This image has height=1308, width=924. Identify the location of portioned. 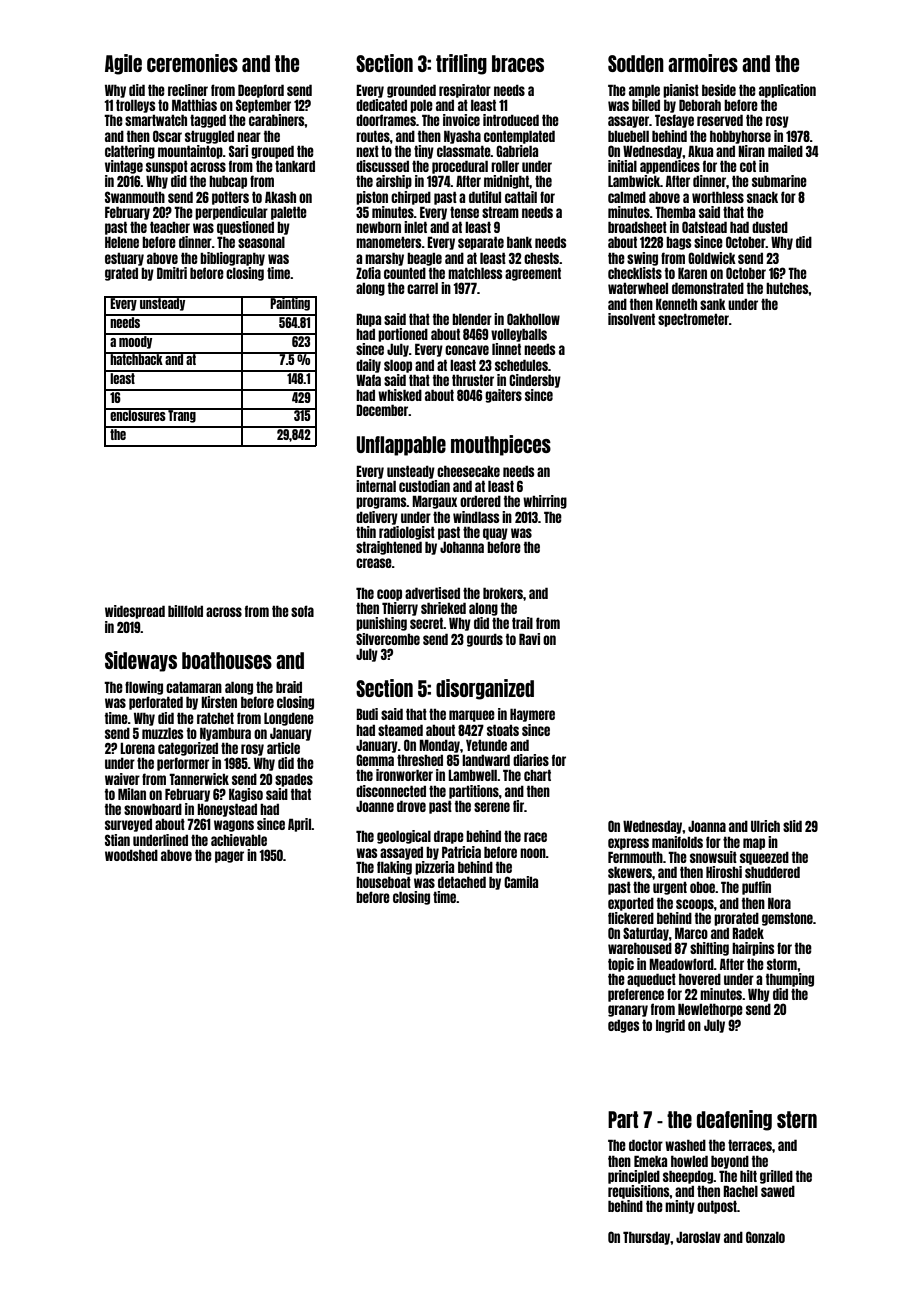
(403, 335).
